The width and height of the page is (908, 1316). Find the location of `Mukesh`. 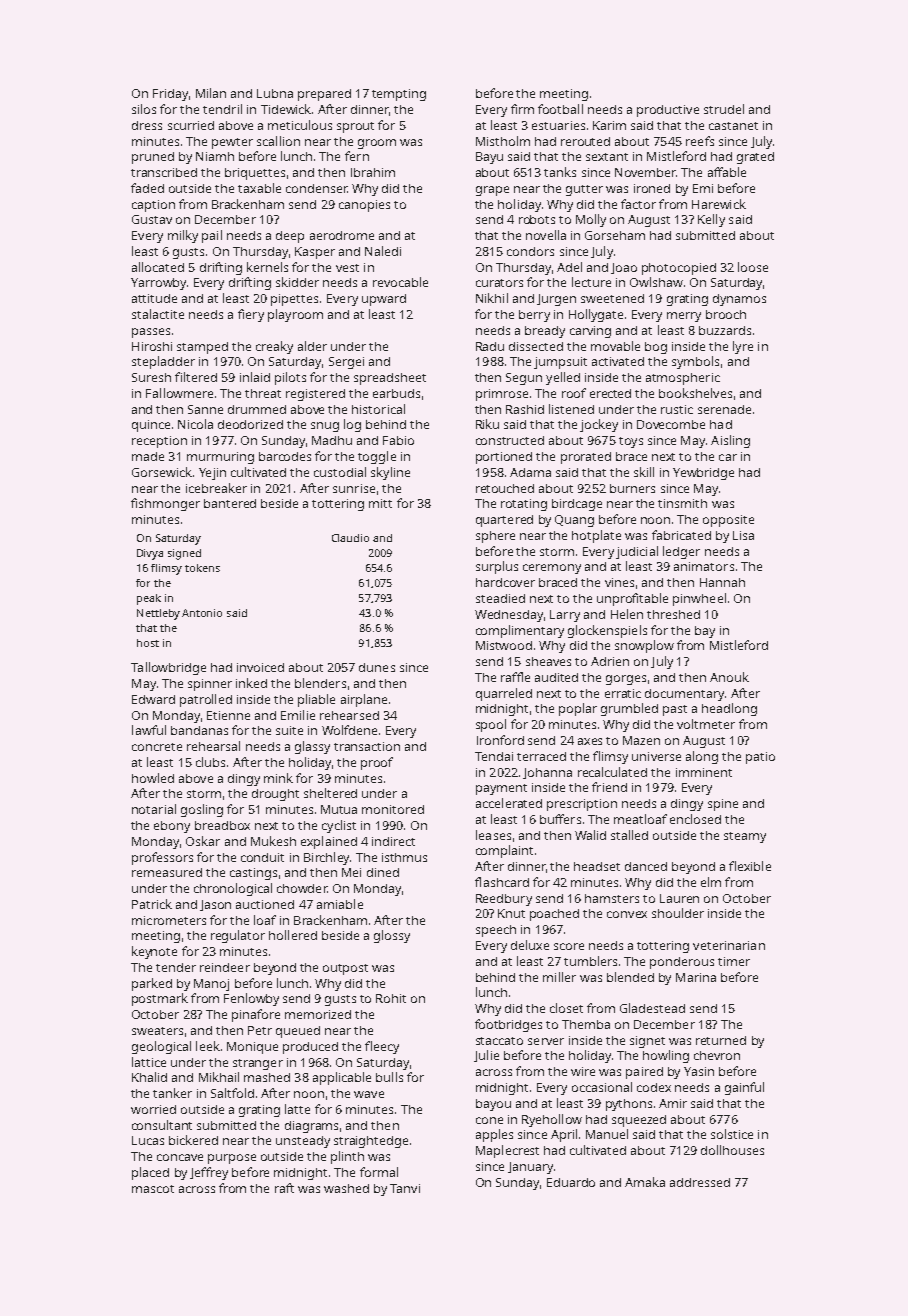

Mukesh is located at coordinates (273, 841).
